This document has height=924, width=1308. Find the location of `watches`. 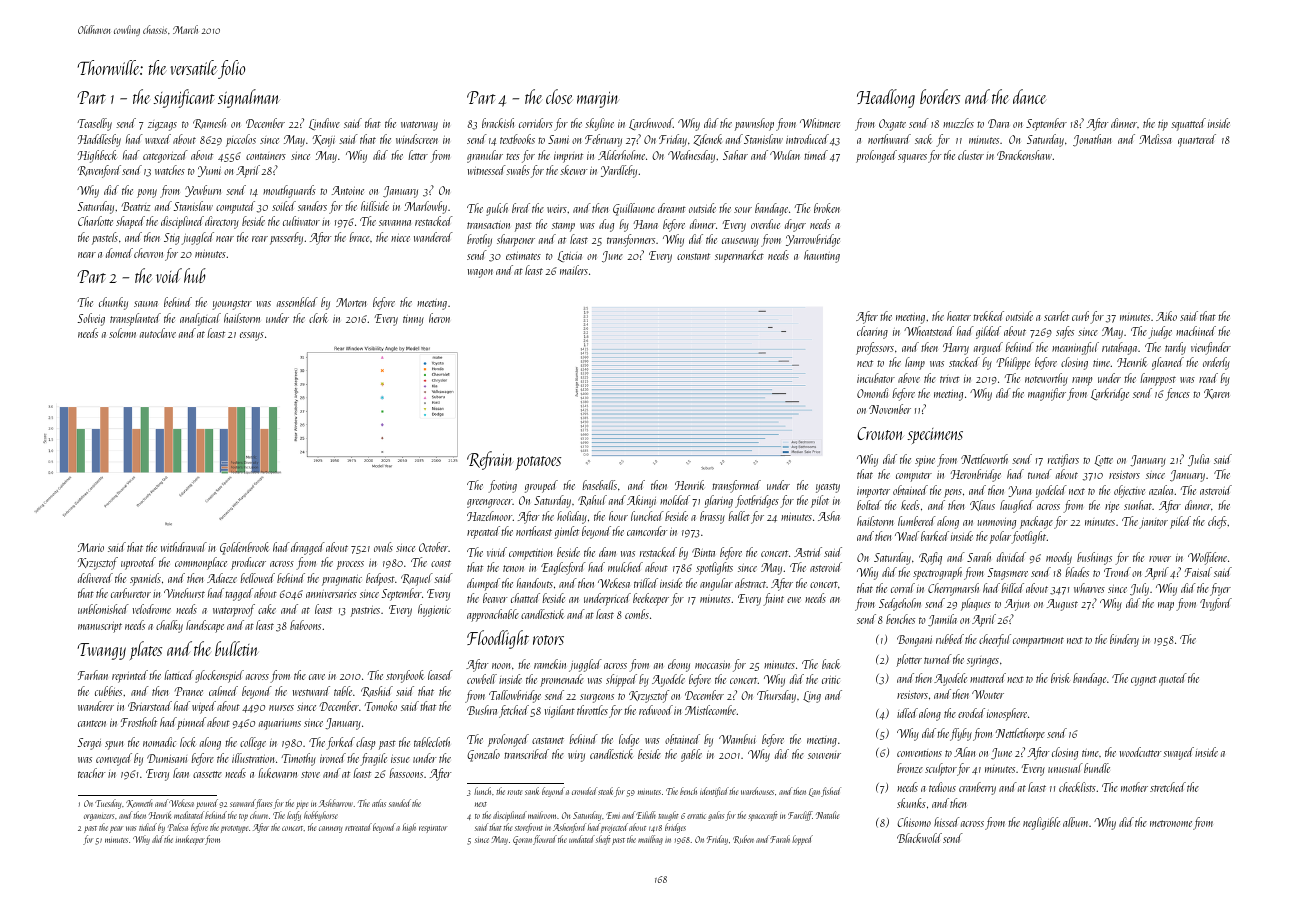

watches is located at coordinates (170, 170).
